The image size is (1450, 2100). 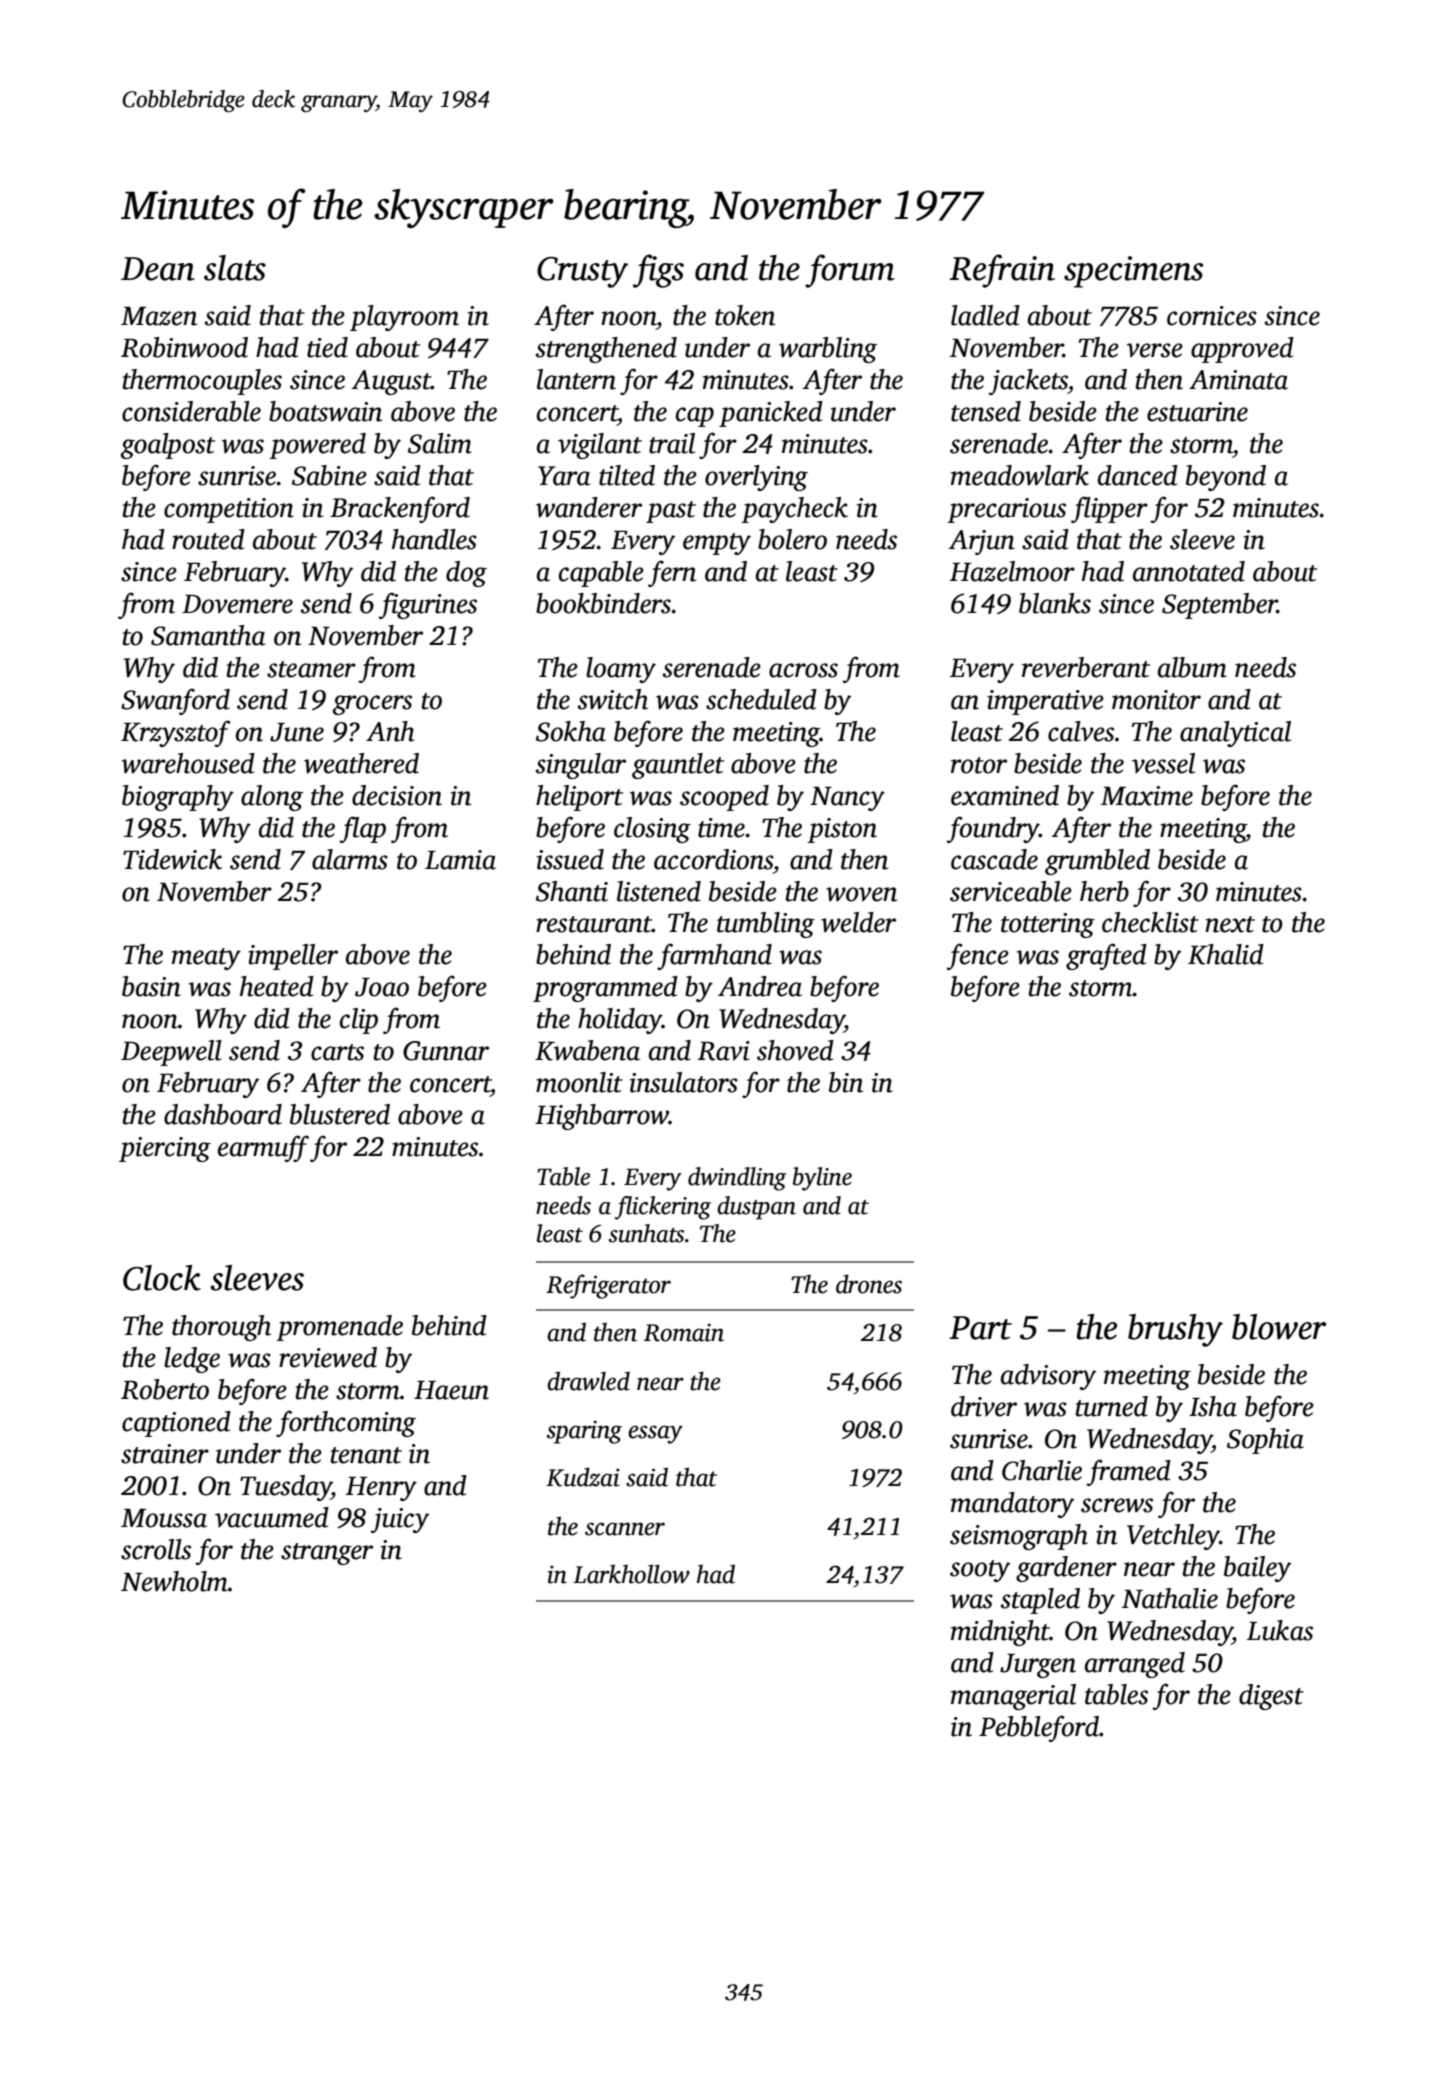 I want to click on forthcoming, so click(x=346, y=1423).
